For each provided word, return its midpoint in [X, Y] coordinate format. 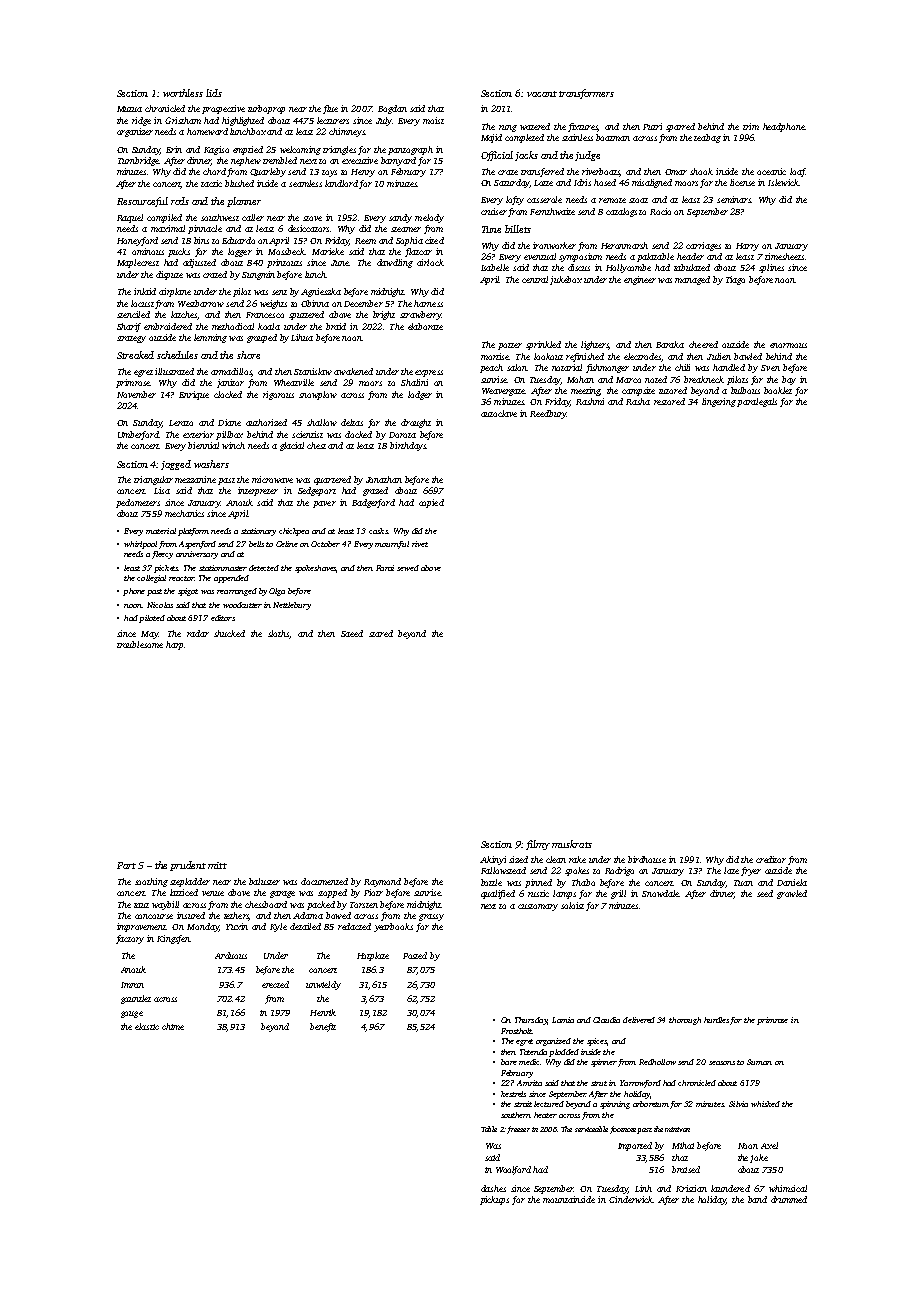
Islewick [783, 182]
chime [173, 1026]
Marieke [328, 251]
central [535, 279]
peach [491, 368]
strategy [131, 339]
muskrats [572, 844]
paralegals [757, 402]
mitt [217, 865]
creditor [771, 859]
